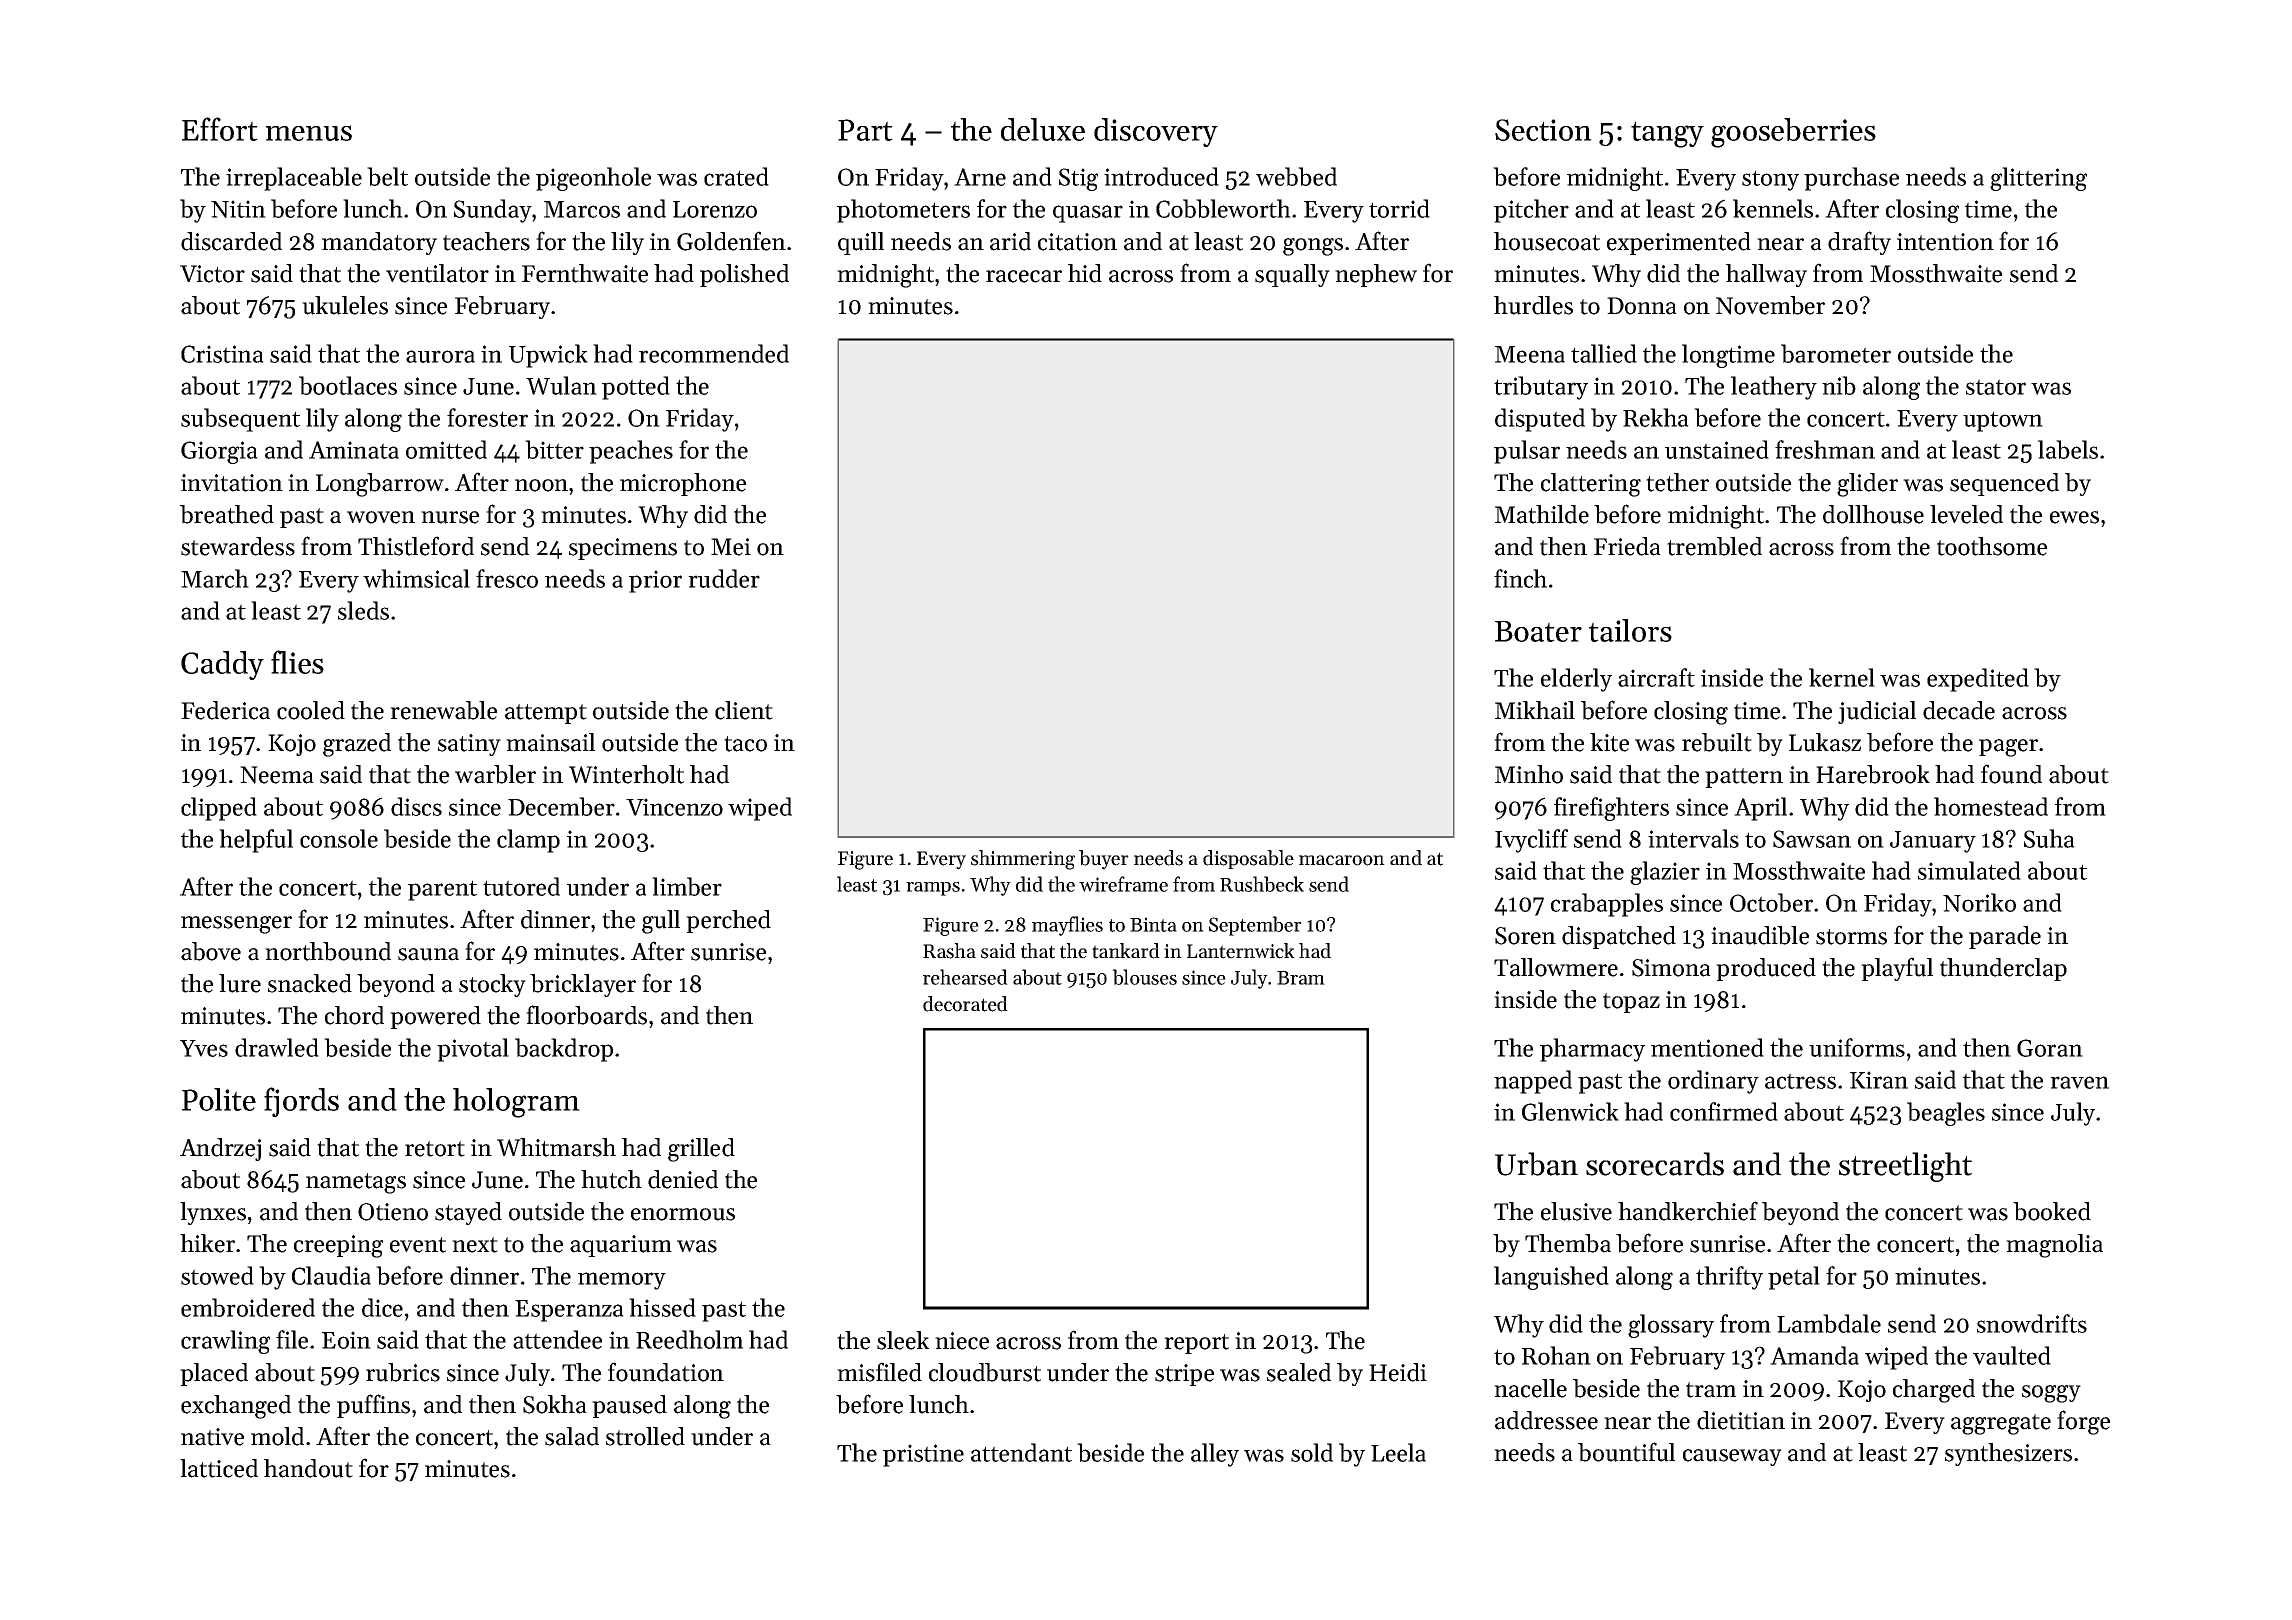 The height and width of the screenshot is (1620, 2292). What do you see at coordinates (1156, 132) in the screenshot?
I see `discovery` at bounding box center [1156, 132].
